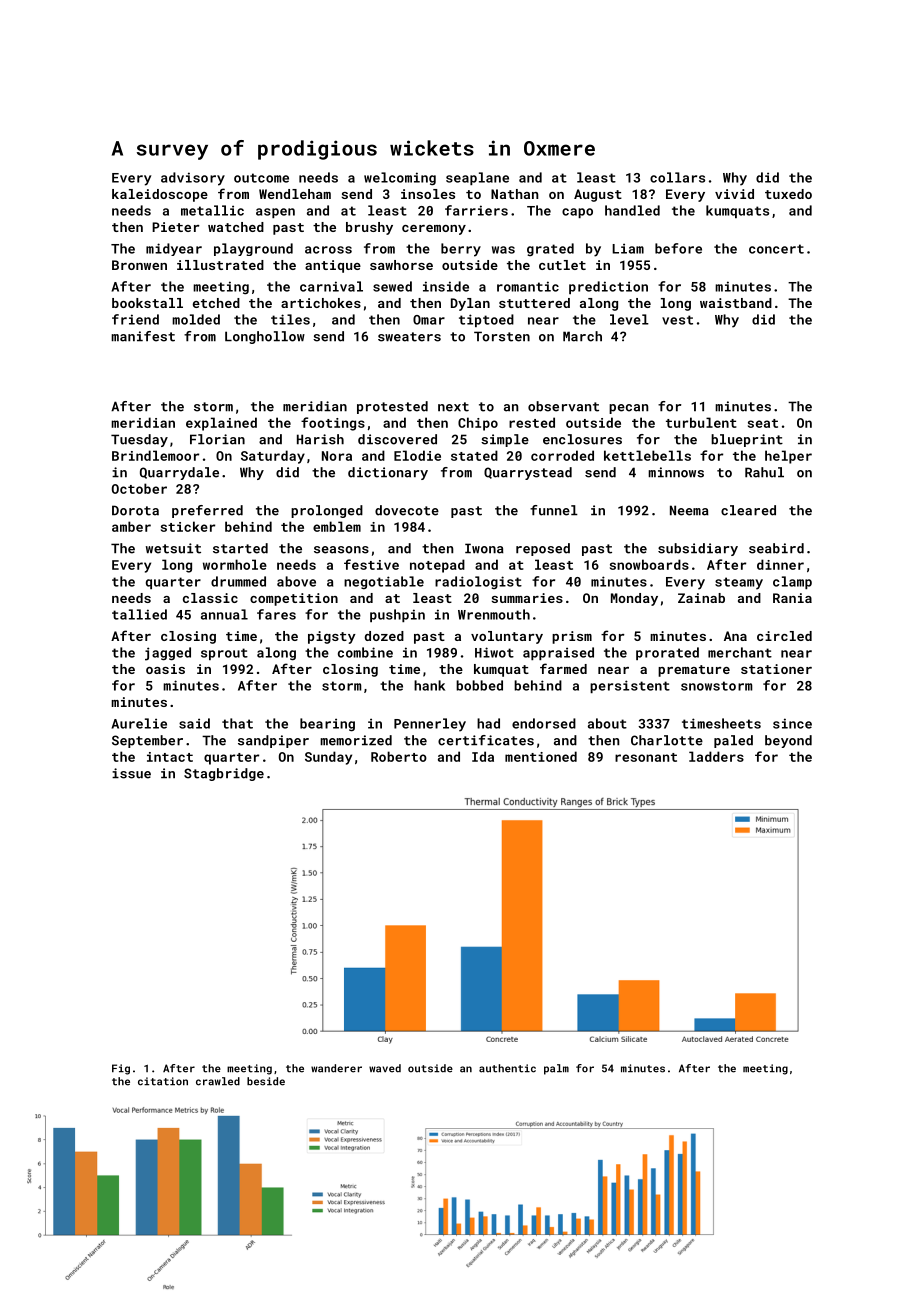 Image resolution: width=924 pixels, height=1314 pixels. Describe the element at coordinates (273, 741) in the screenshot. I see `sandpiper` at that location.
